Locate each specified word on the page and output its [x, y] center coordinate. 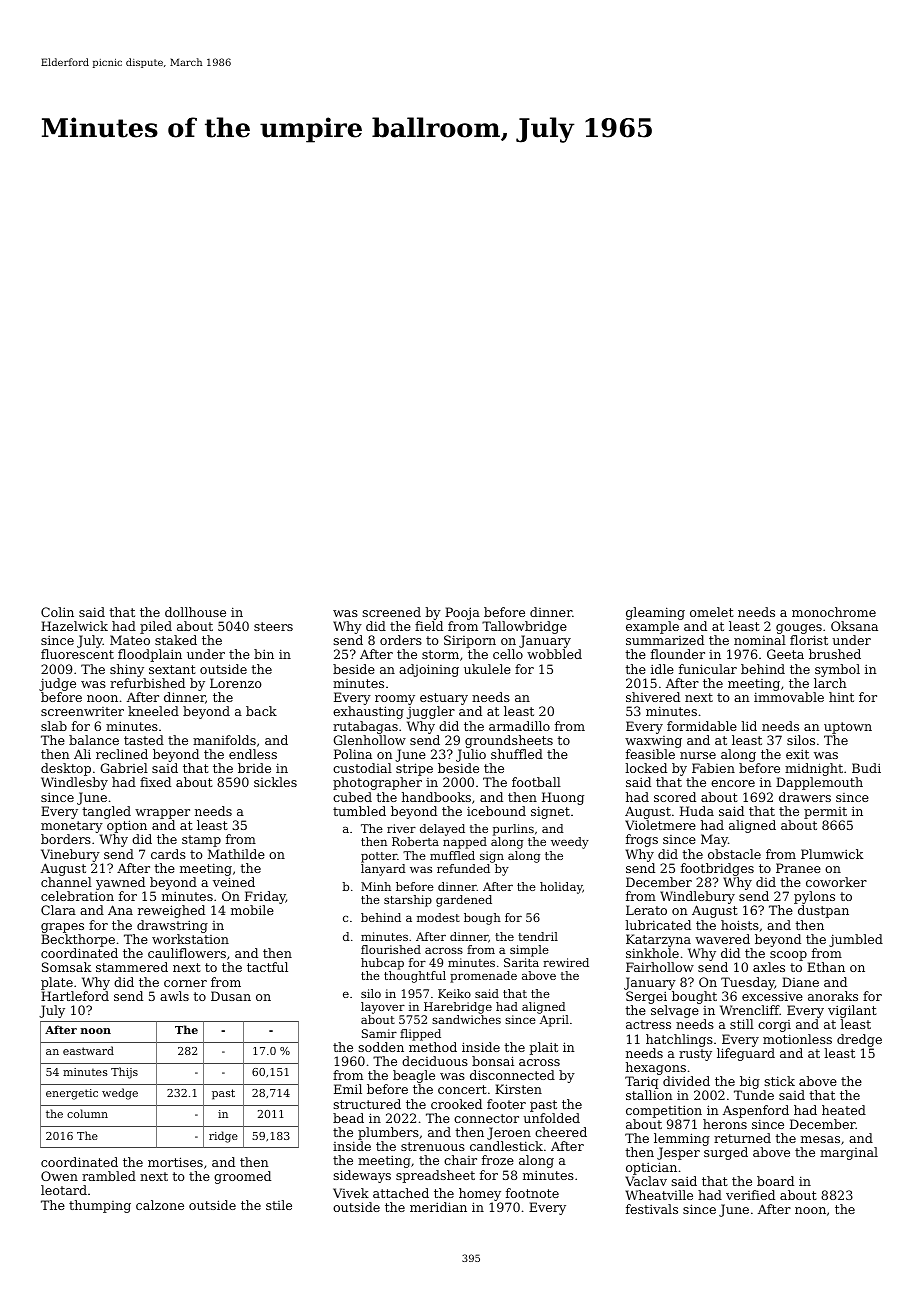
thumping [100, 1206]
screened [391, 612]
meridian [438, 1207]
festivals [652, 1209]
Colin [57, 612]
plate [57, 983]
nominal [760, 640]
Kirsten [518, 1089]
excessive [772, 996]
